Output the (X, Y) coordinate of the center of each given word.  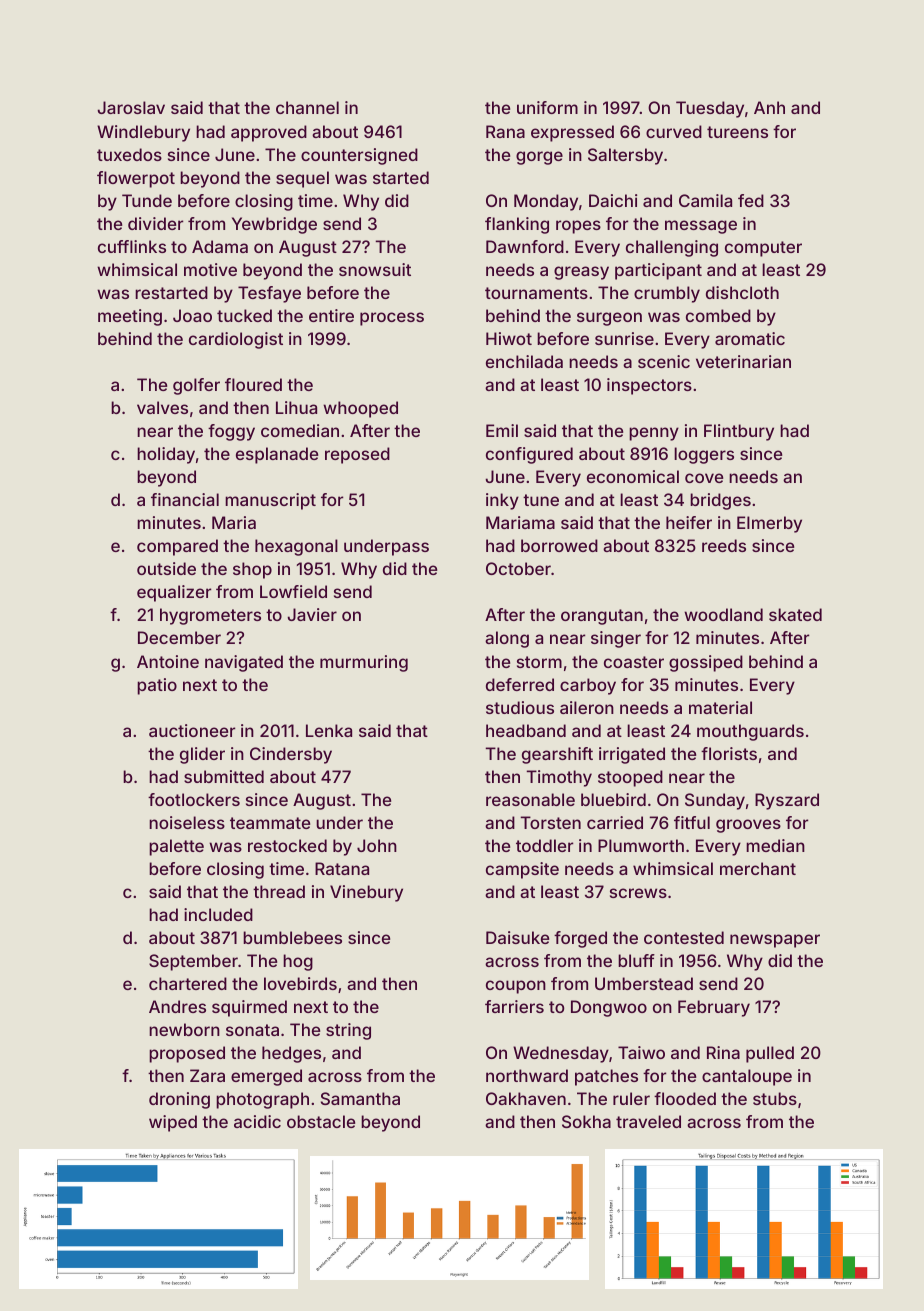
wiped (173, 1123)
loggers (704, 455)
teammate (270, 823)
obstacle (321, 1121)
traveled (648, 1121)
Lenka (329, 730)
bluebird (613, 799)
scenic (664, 361)
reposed (357, 455)
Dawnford (525, 246)
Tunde (147, 200)
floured (253, 384)
